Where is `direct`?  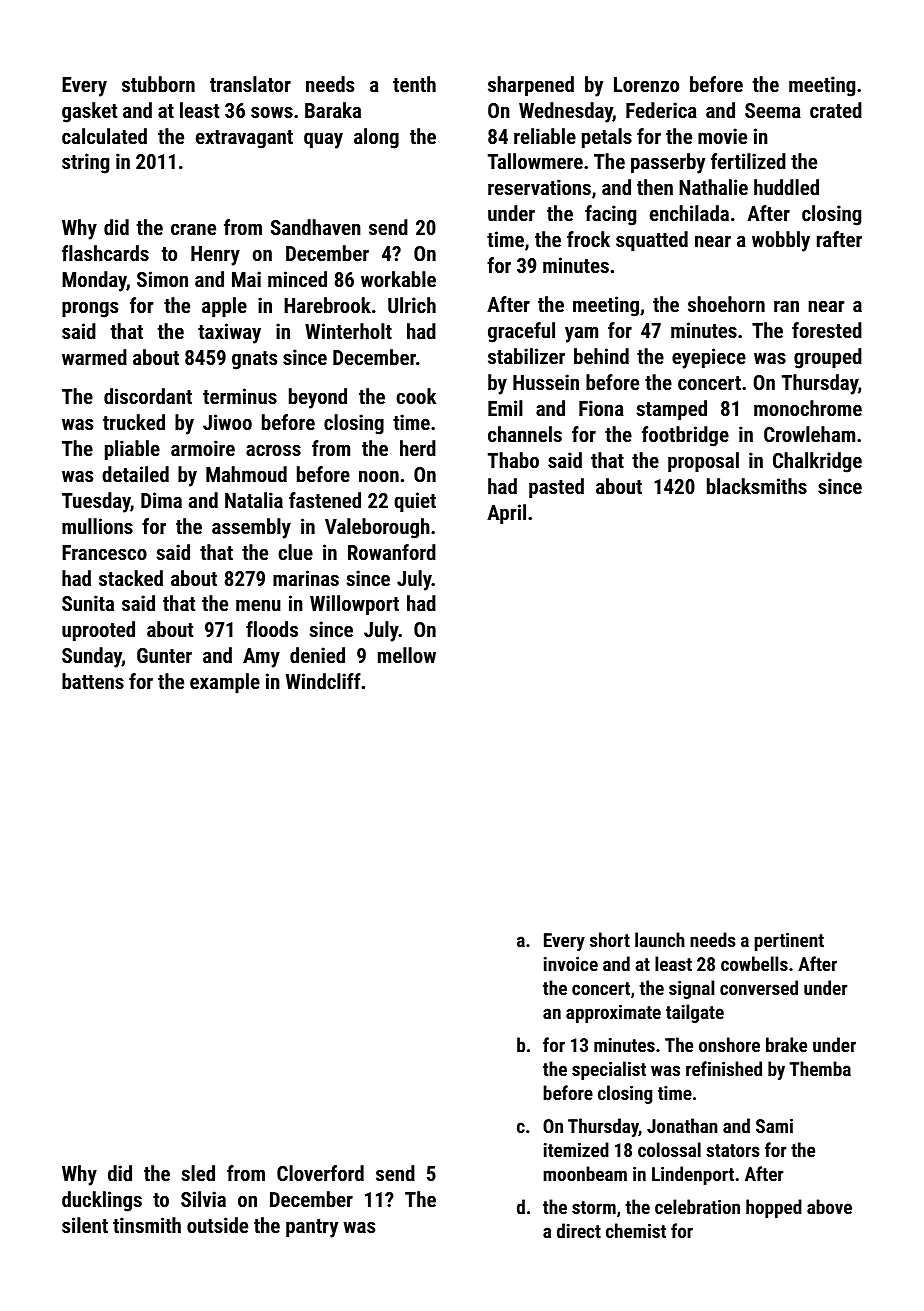
direct is located at coordinates (579, 1230).
